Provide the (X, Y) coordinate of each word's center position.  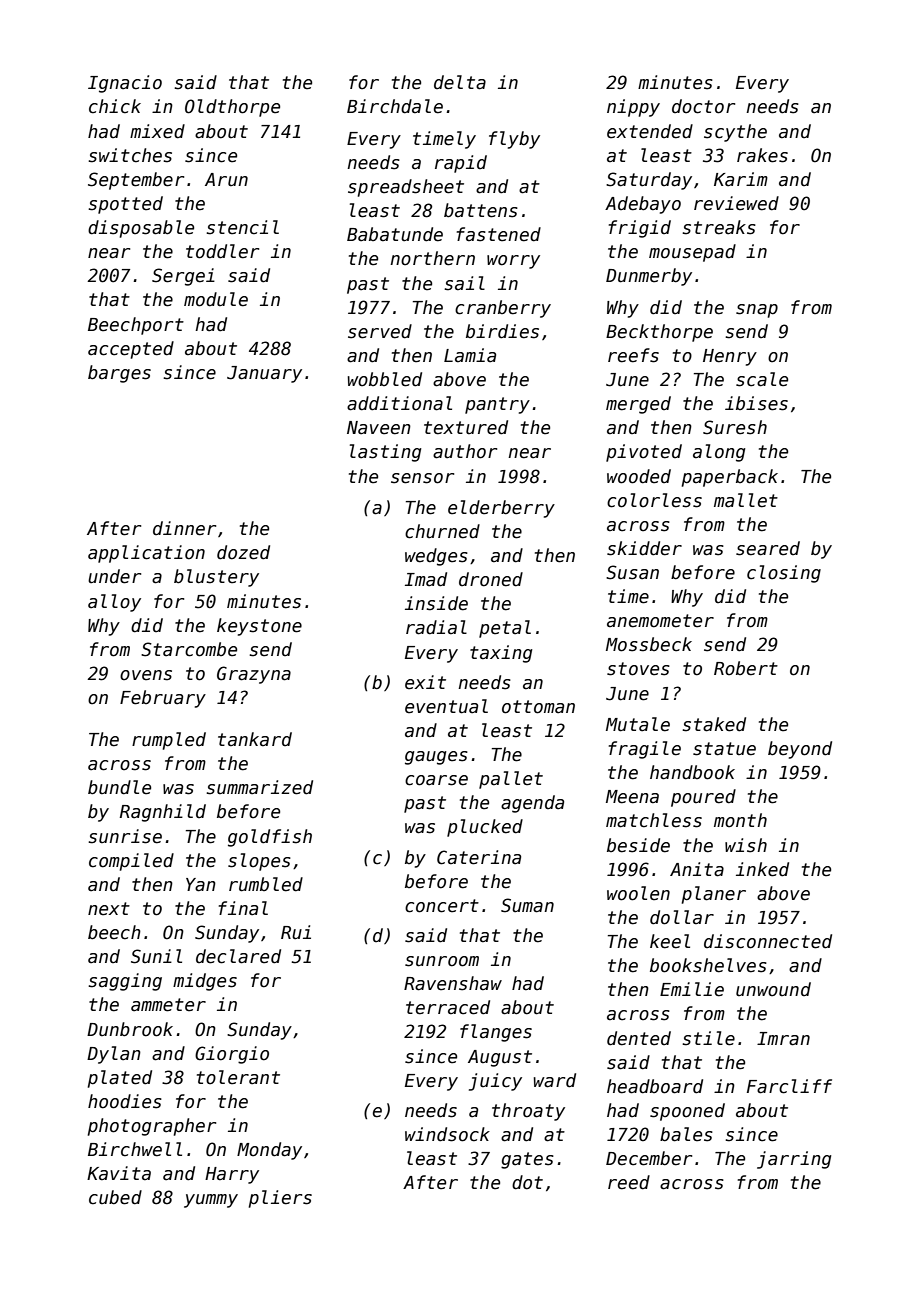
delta (460, 82)
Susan (632, 572)
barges (119, 374)
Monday (269, 1151)
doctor (703, 106)
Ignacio (125, 84)
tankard (255, 739)
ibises (756, 403)
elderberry (501, 509)
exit (425, 682)
